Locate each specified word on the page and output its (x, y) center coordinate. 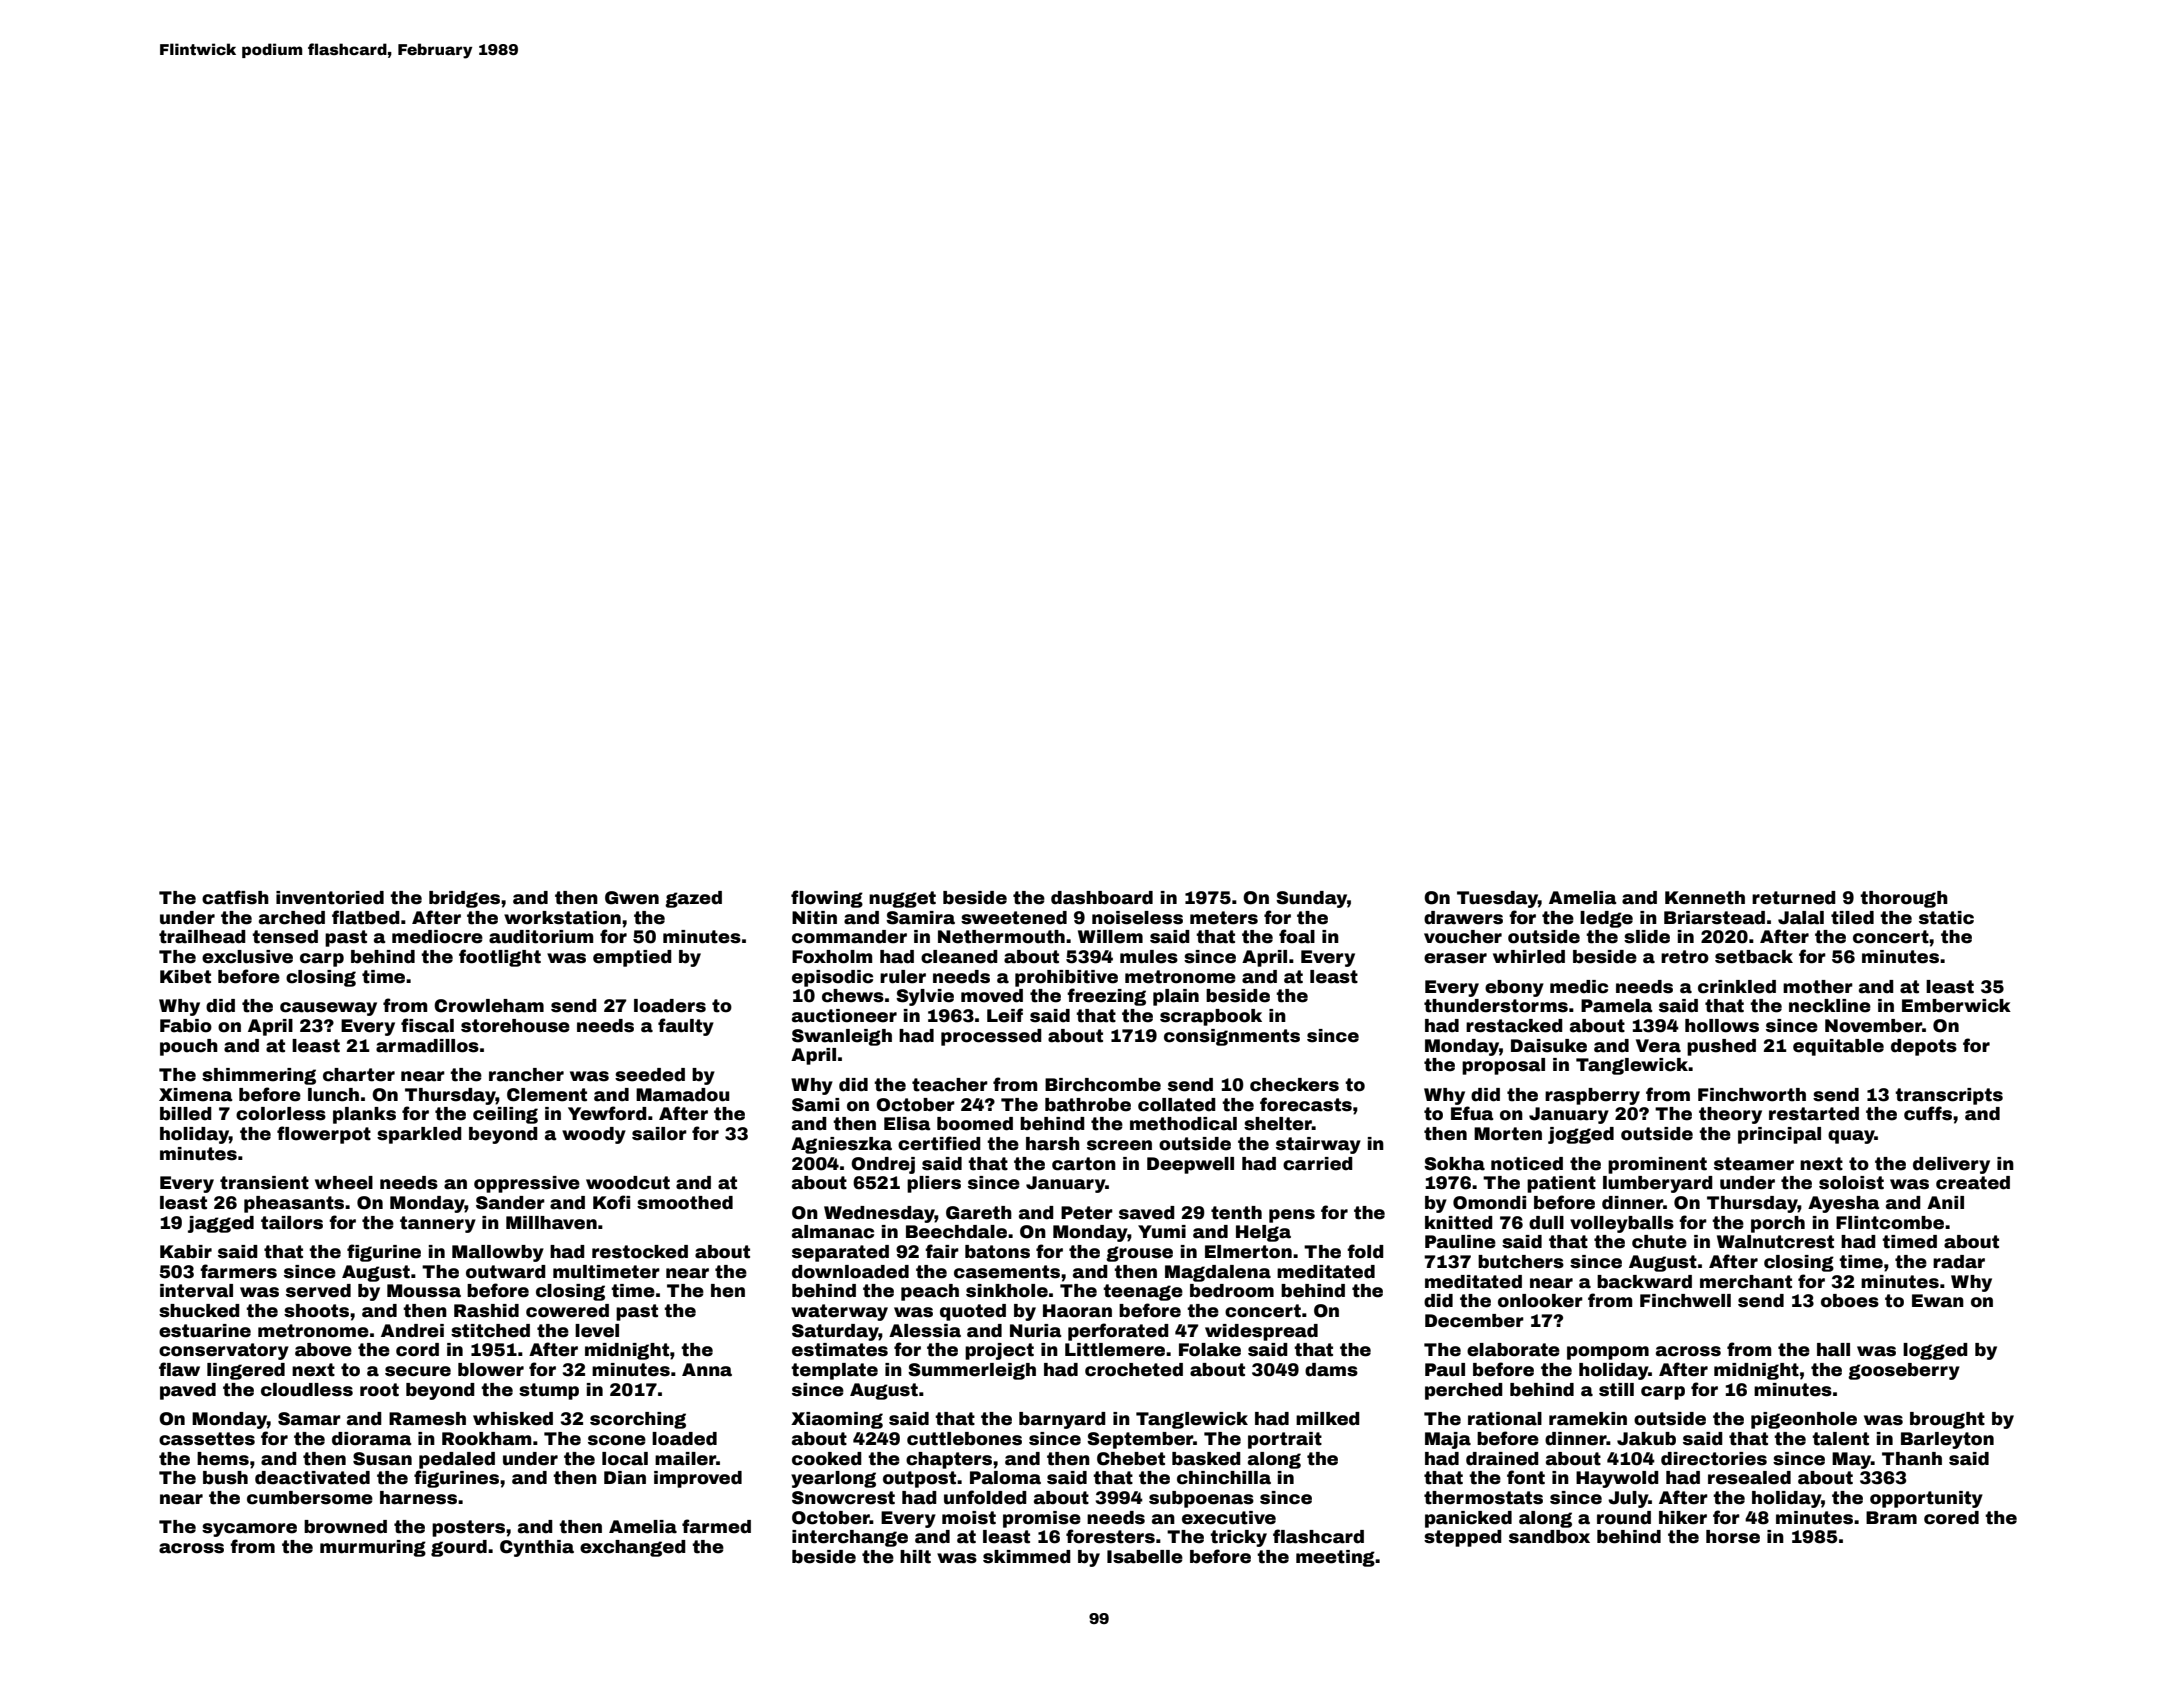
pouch (189, 1047)
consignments (1232, 1037)
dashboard (1102, 898)
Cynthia (537, 1548)
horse (1733, 1537)
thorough (1904, 899)
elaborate (1513, 1350)
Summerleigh (972, 1371)
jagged (221, 1224)
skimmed (1027, 1557)
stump (549, 1391)
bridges (464, 899)
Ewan (1938, 1301)
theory (1730, 1115)
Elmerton (1248, 1252)
